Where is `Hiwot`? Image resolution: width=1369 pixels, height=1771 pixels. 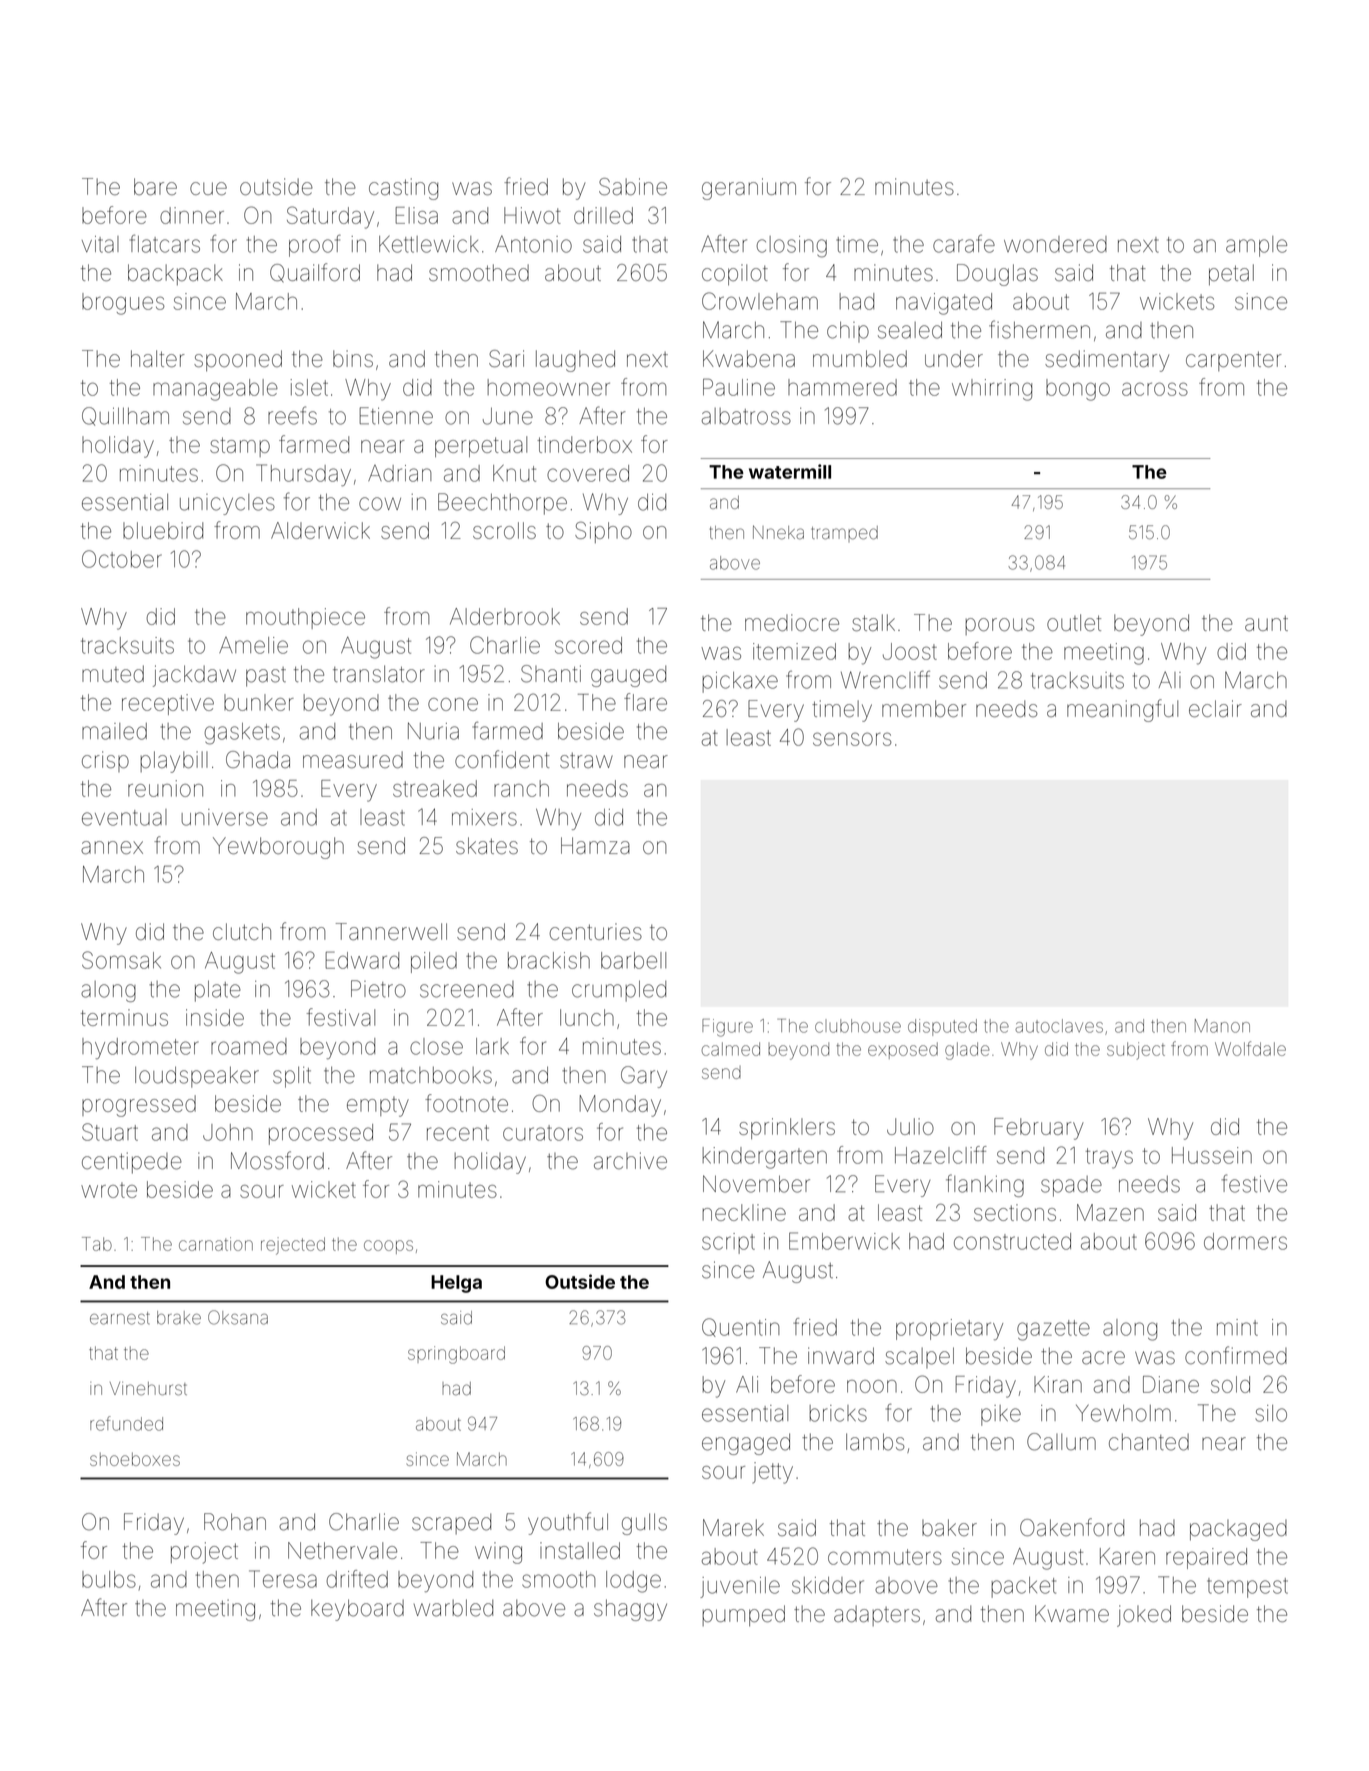
Hiwot is located at coordinates (532, 215).
